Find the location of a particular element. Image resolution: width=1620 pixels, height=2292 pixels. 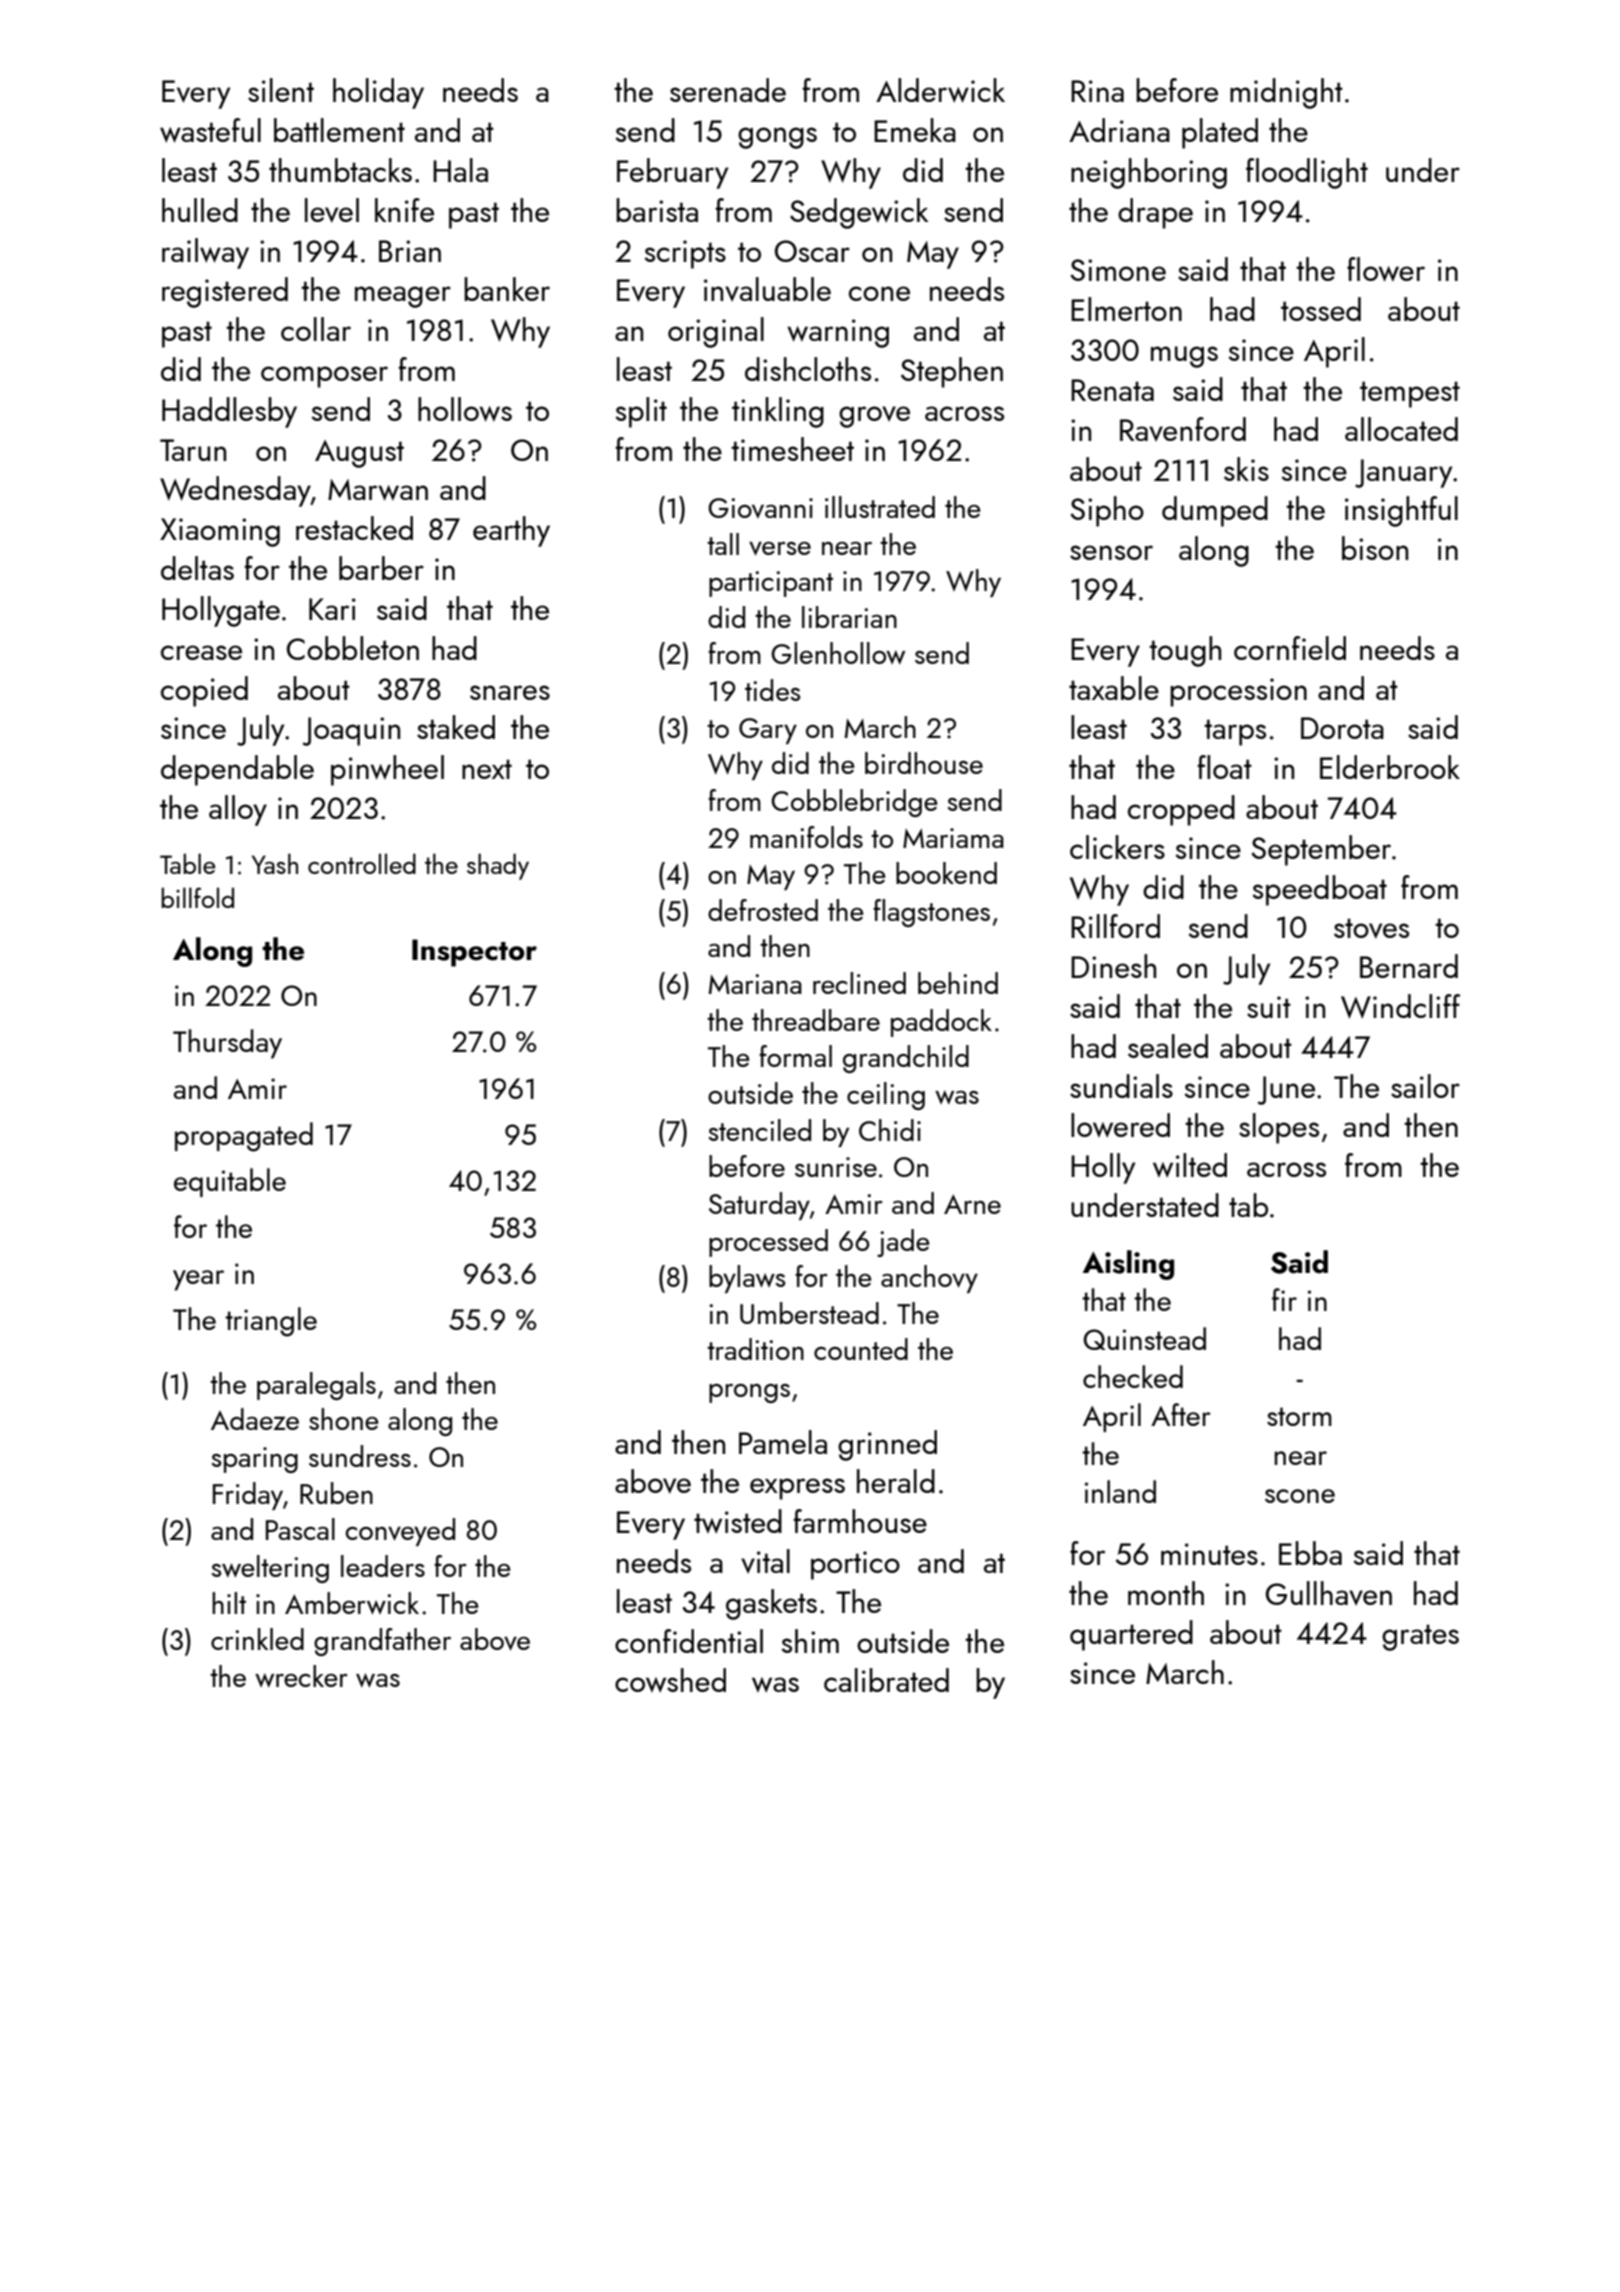

conveyed is located at coordinates (400, 1532).
